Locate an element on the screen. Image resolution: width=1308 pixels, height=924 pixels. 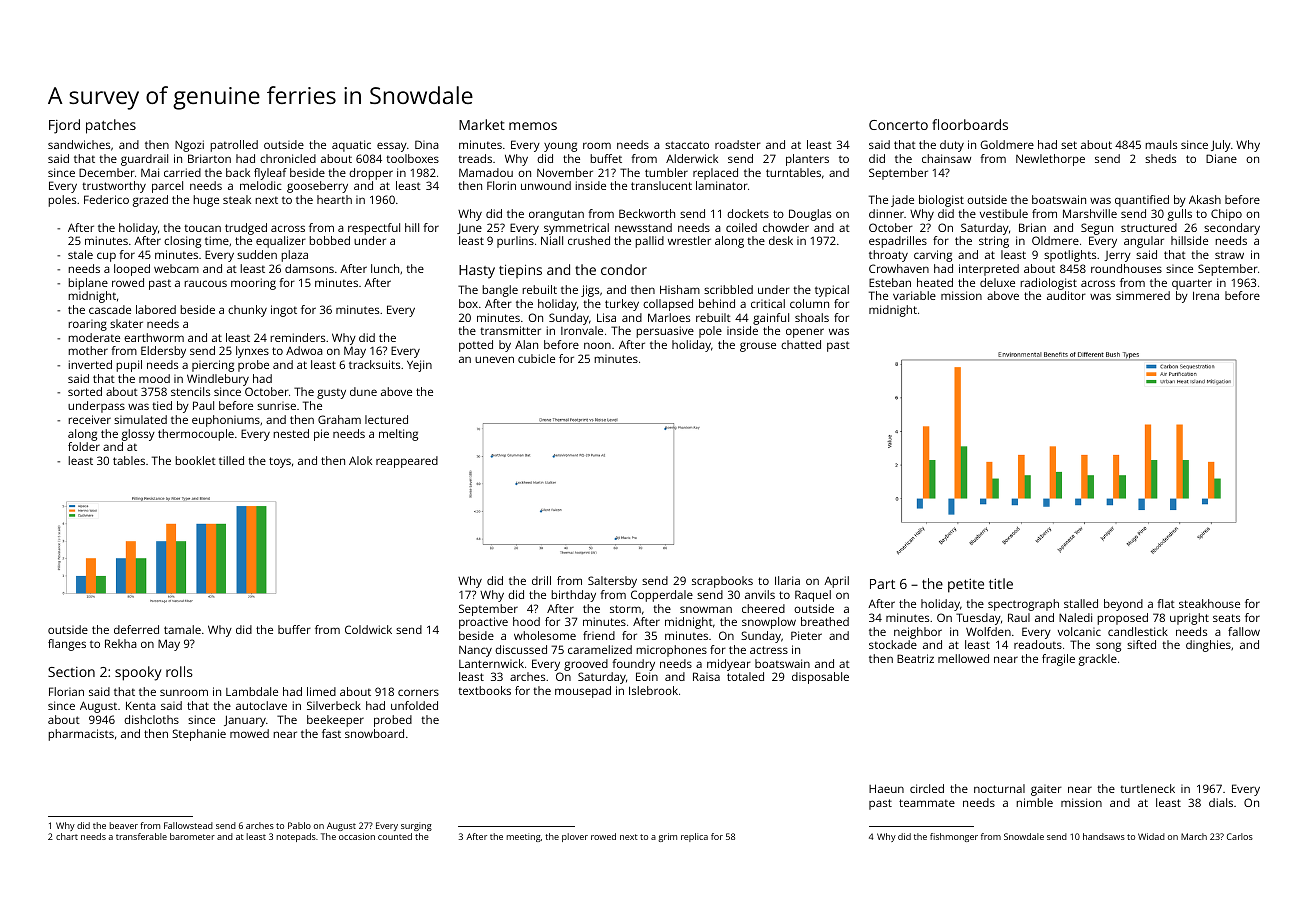
chatted is located at coordinates (801, 344).
